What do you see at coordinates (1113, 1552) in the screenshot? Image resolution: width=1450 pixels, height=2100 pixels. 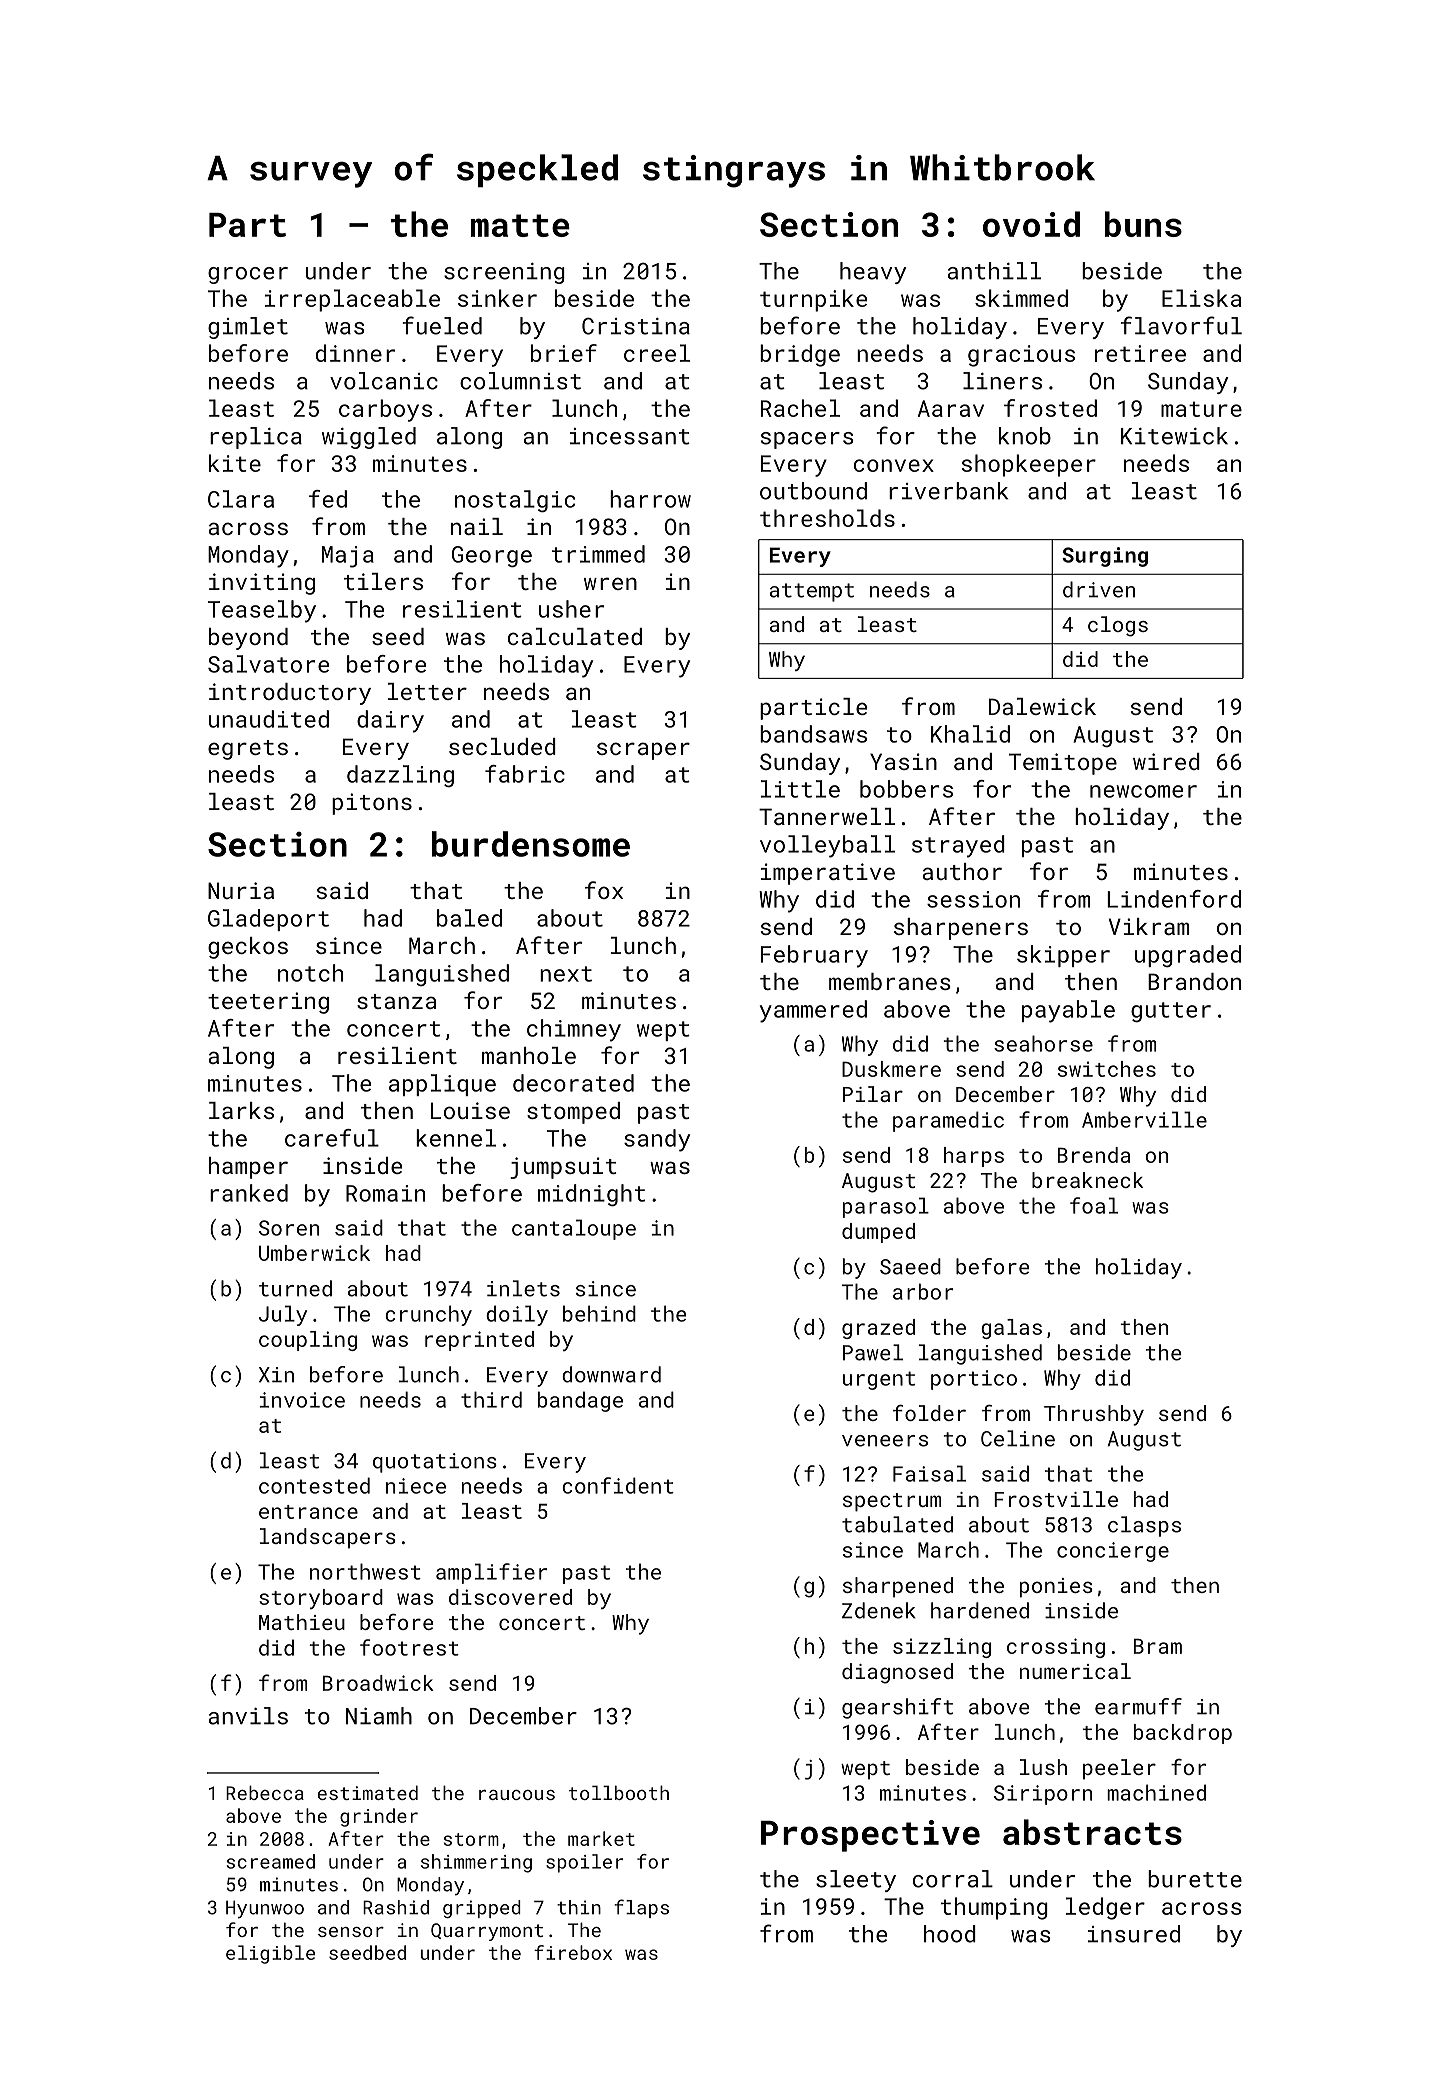 I see `concierge` at bounding box center [1113, 1552].
